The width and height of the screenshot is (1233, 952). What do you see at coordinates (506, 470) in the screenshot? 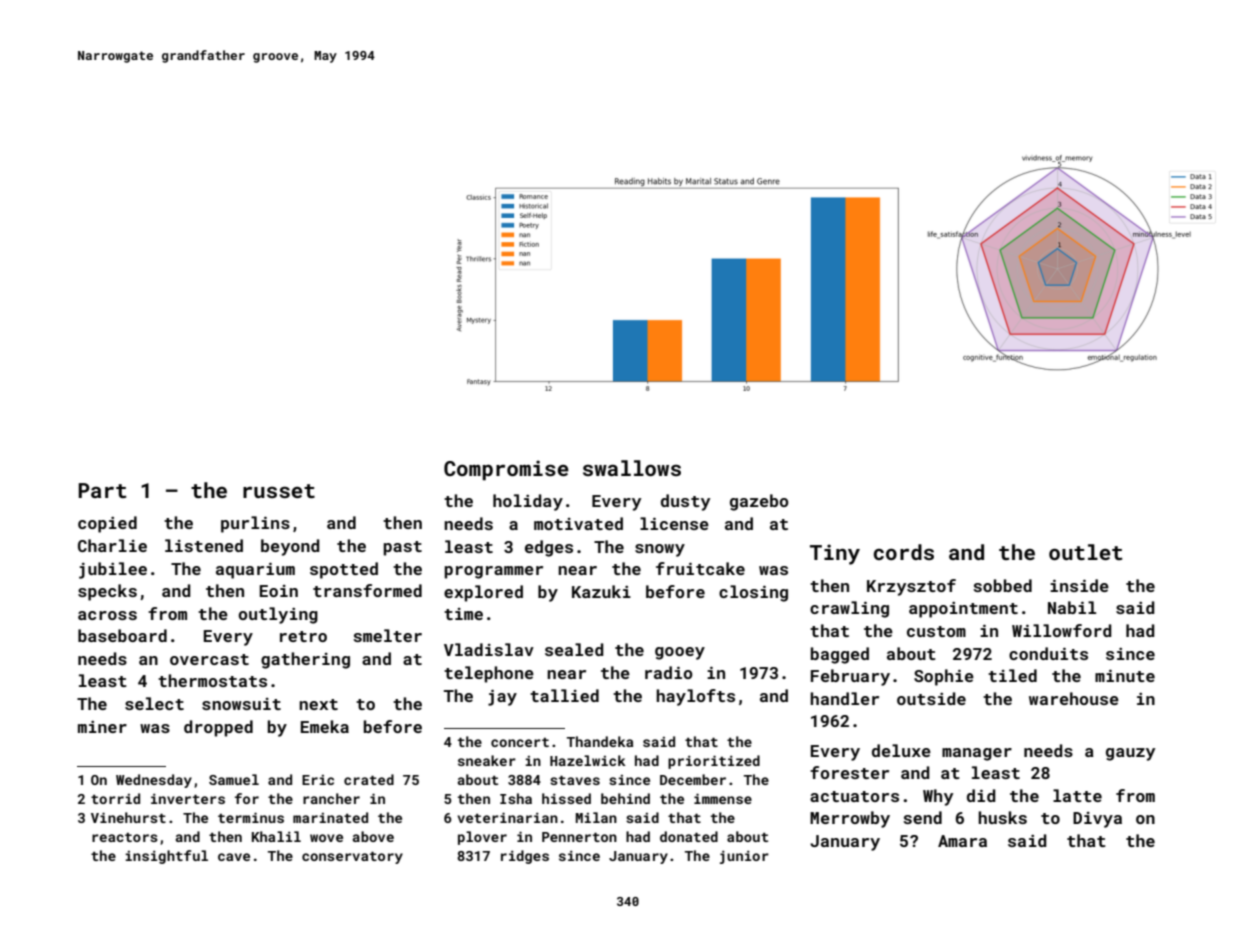
I see `Compromise` at bounding box center [506, 470].
